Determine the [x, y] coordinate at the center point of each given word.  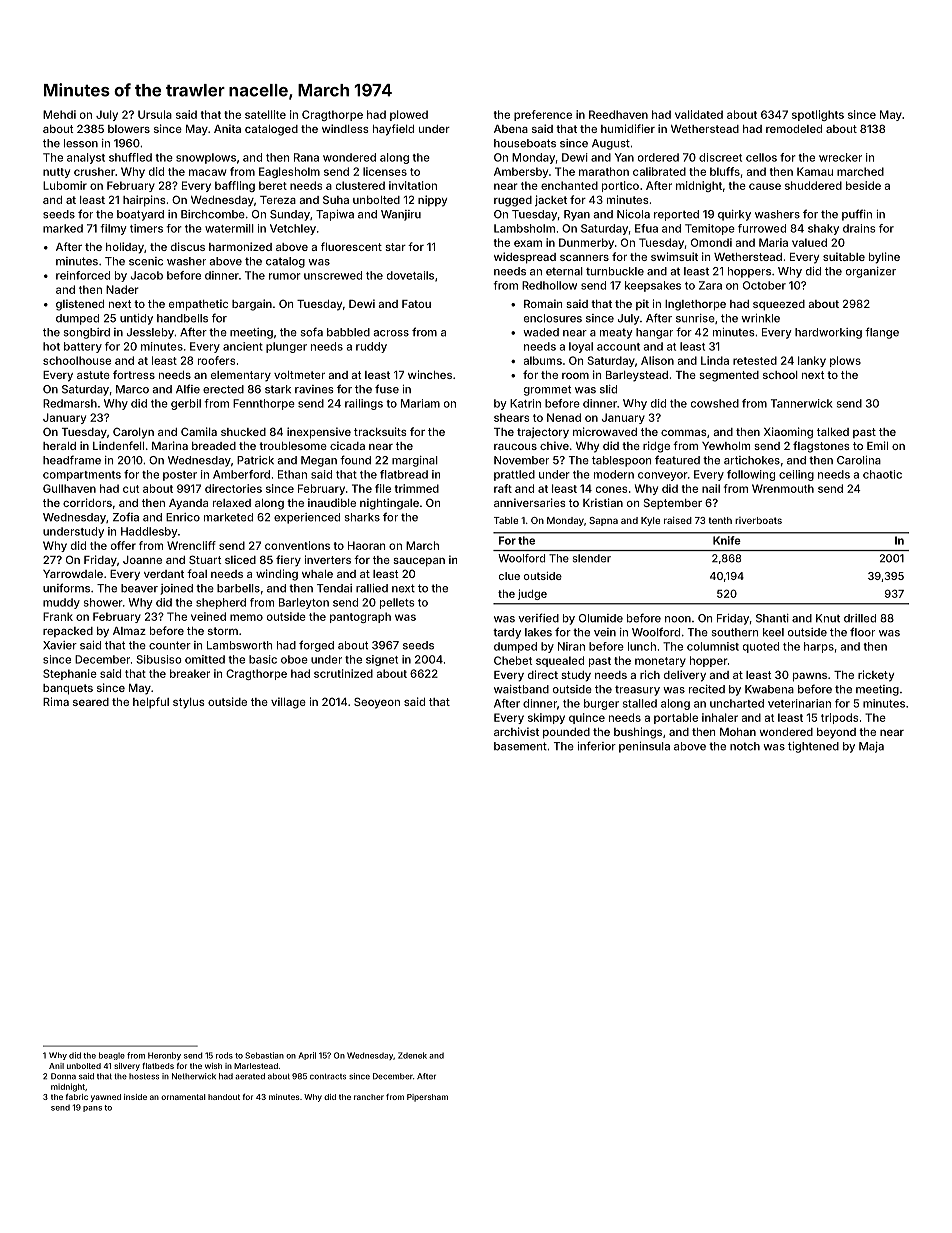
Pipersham [427, 1098]
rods [224, 1055]
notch [745, 746]
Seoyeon [377, 703]
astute [93, 375]
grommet [547, 390]
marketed [228, 517]
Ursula [155, 114]
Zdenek [412, 1055]
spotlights [818, 115]
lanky [812, 361]
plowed [409, 115]
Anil [56, 1066]
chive [554, 445]
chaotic [882, 474]
